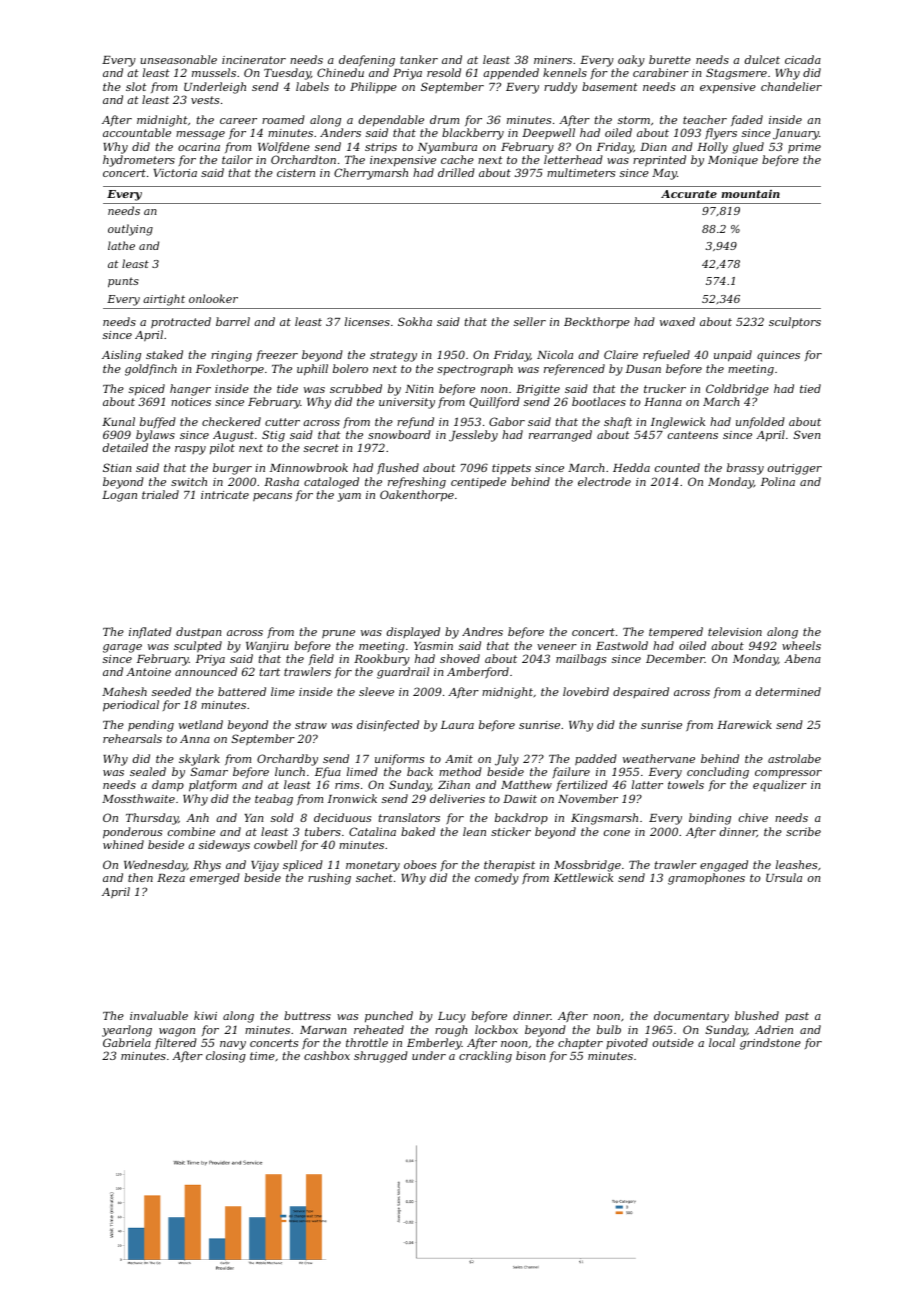 This screenshot has height=1308, width=924. What do you see at coordinates (788, 774) in the screenshot?
I see `compressor` at bounding box center [788, 774].
